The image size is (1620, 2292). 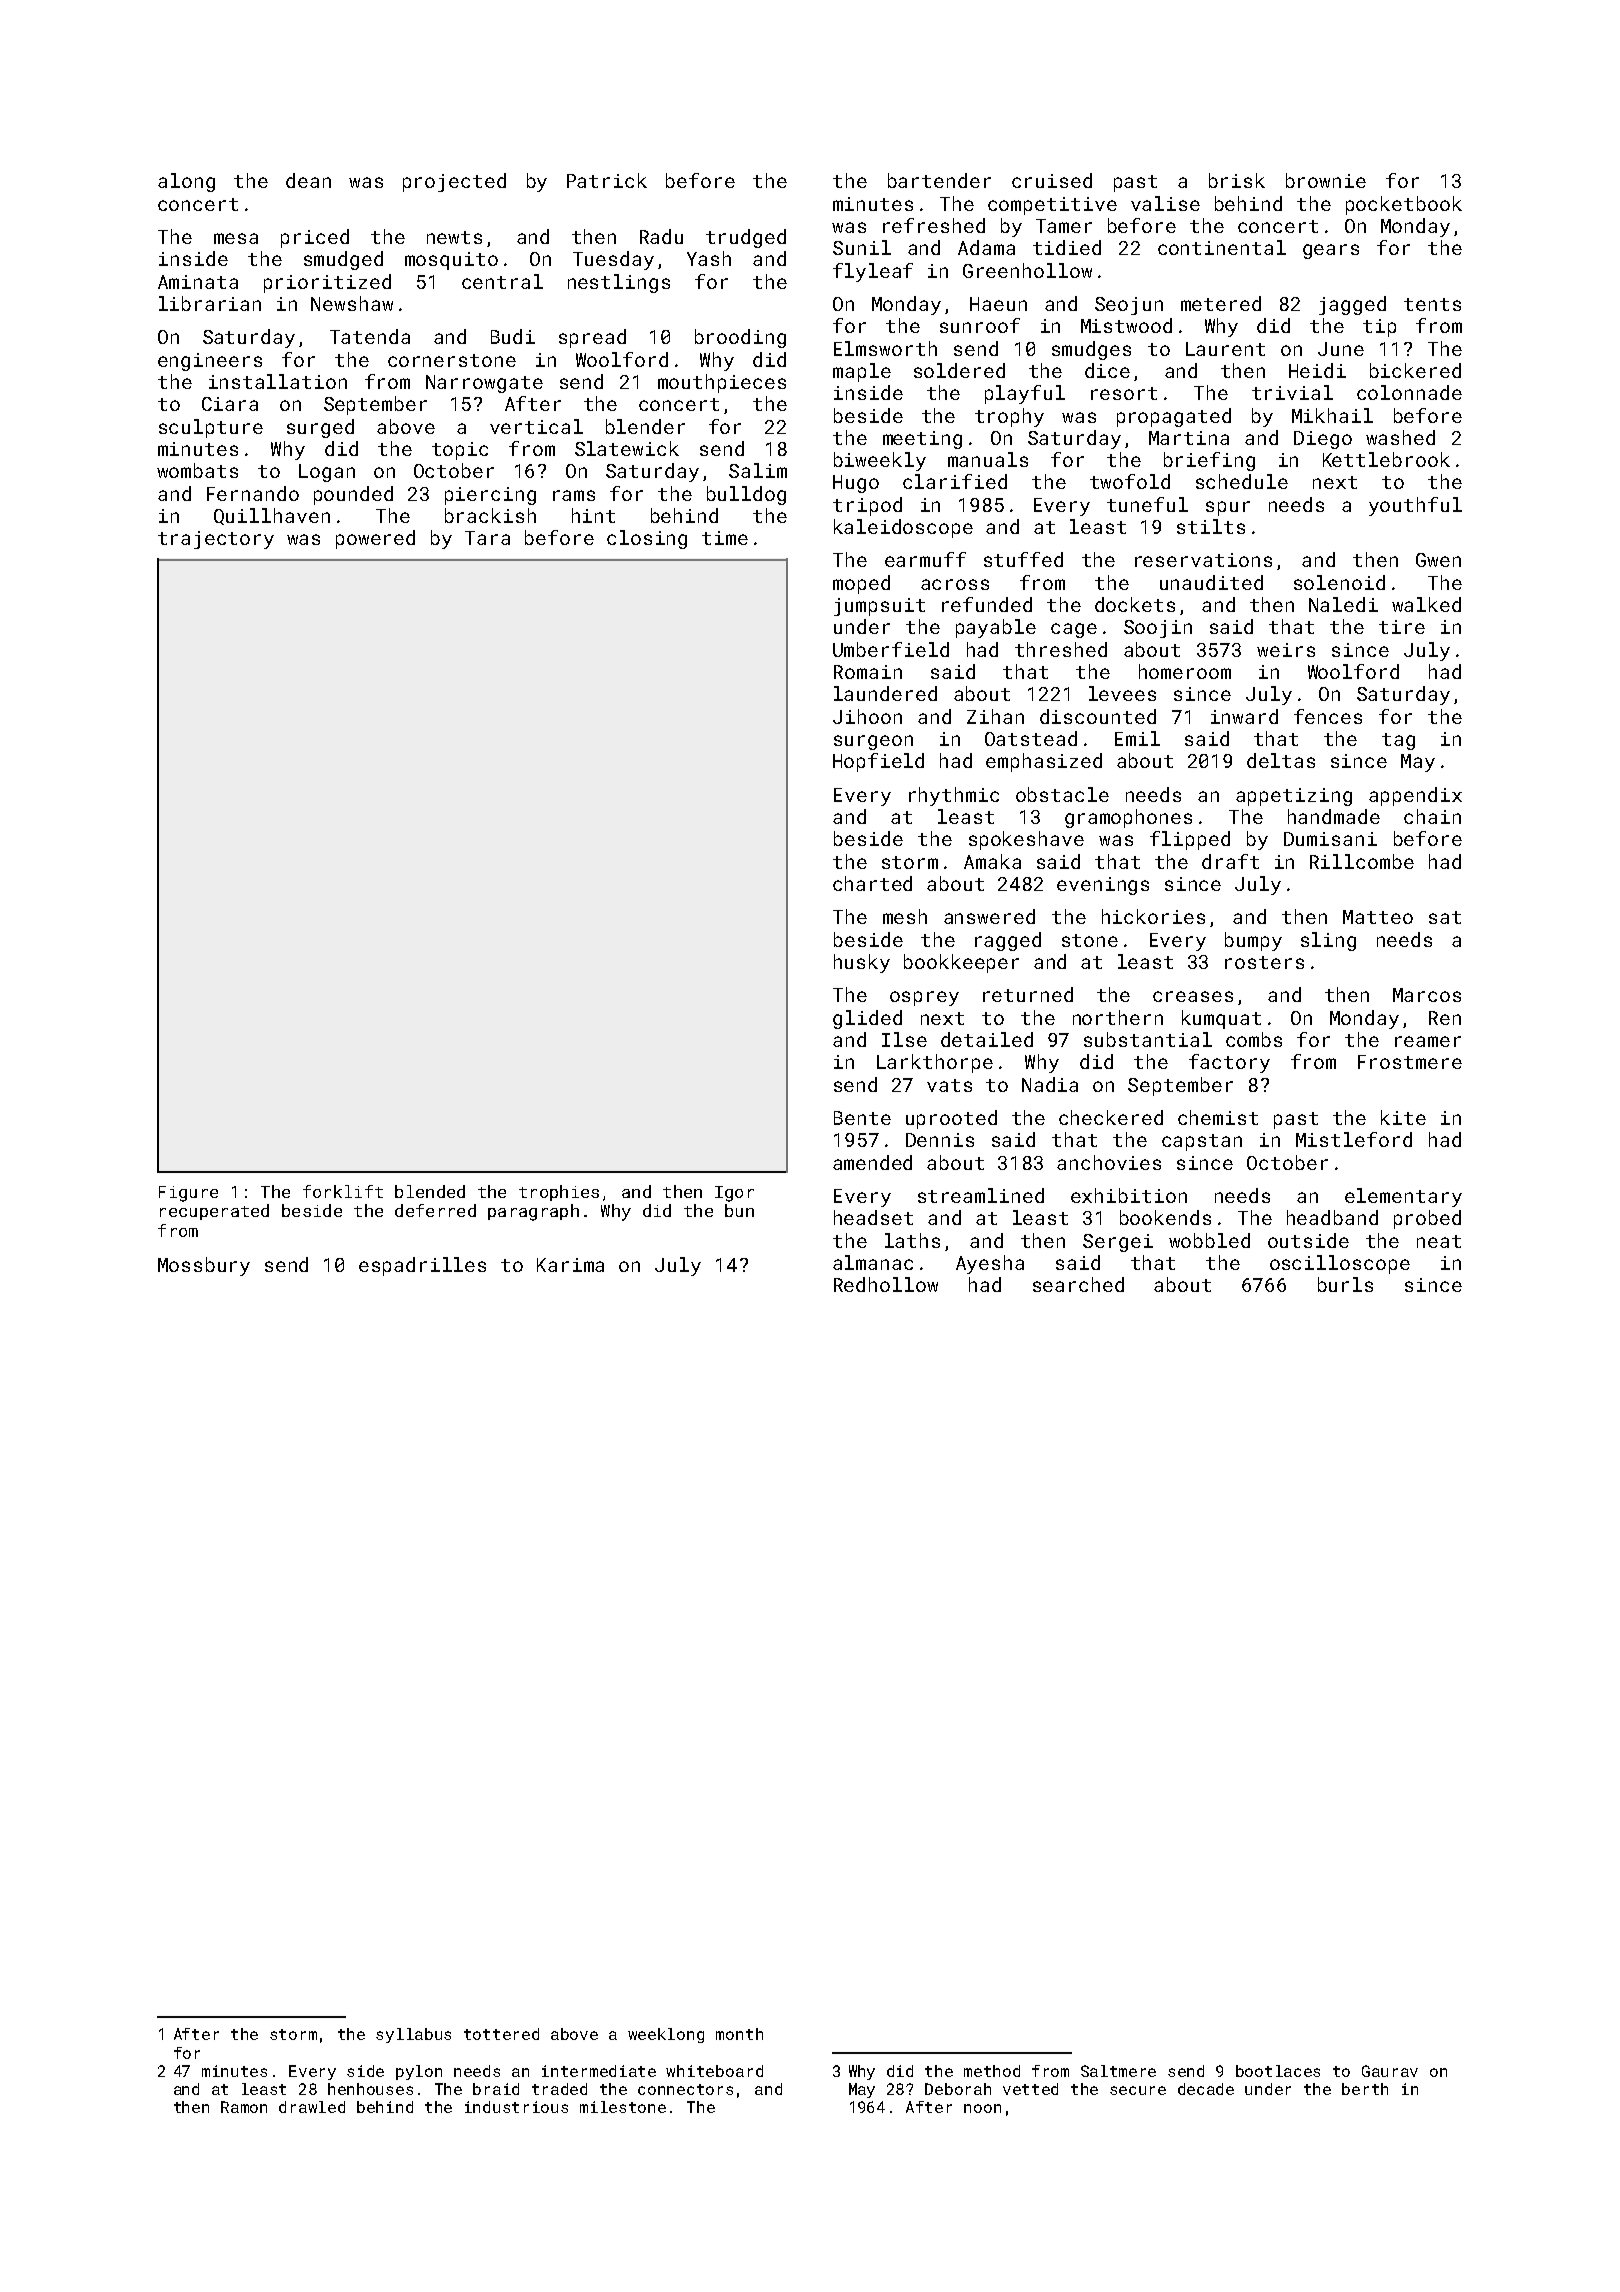 I want to click on Figure, so click(x=188, y=1194).
